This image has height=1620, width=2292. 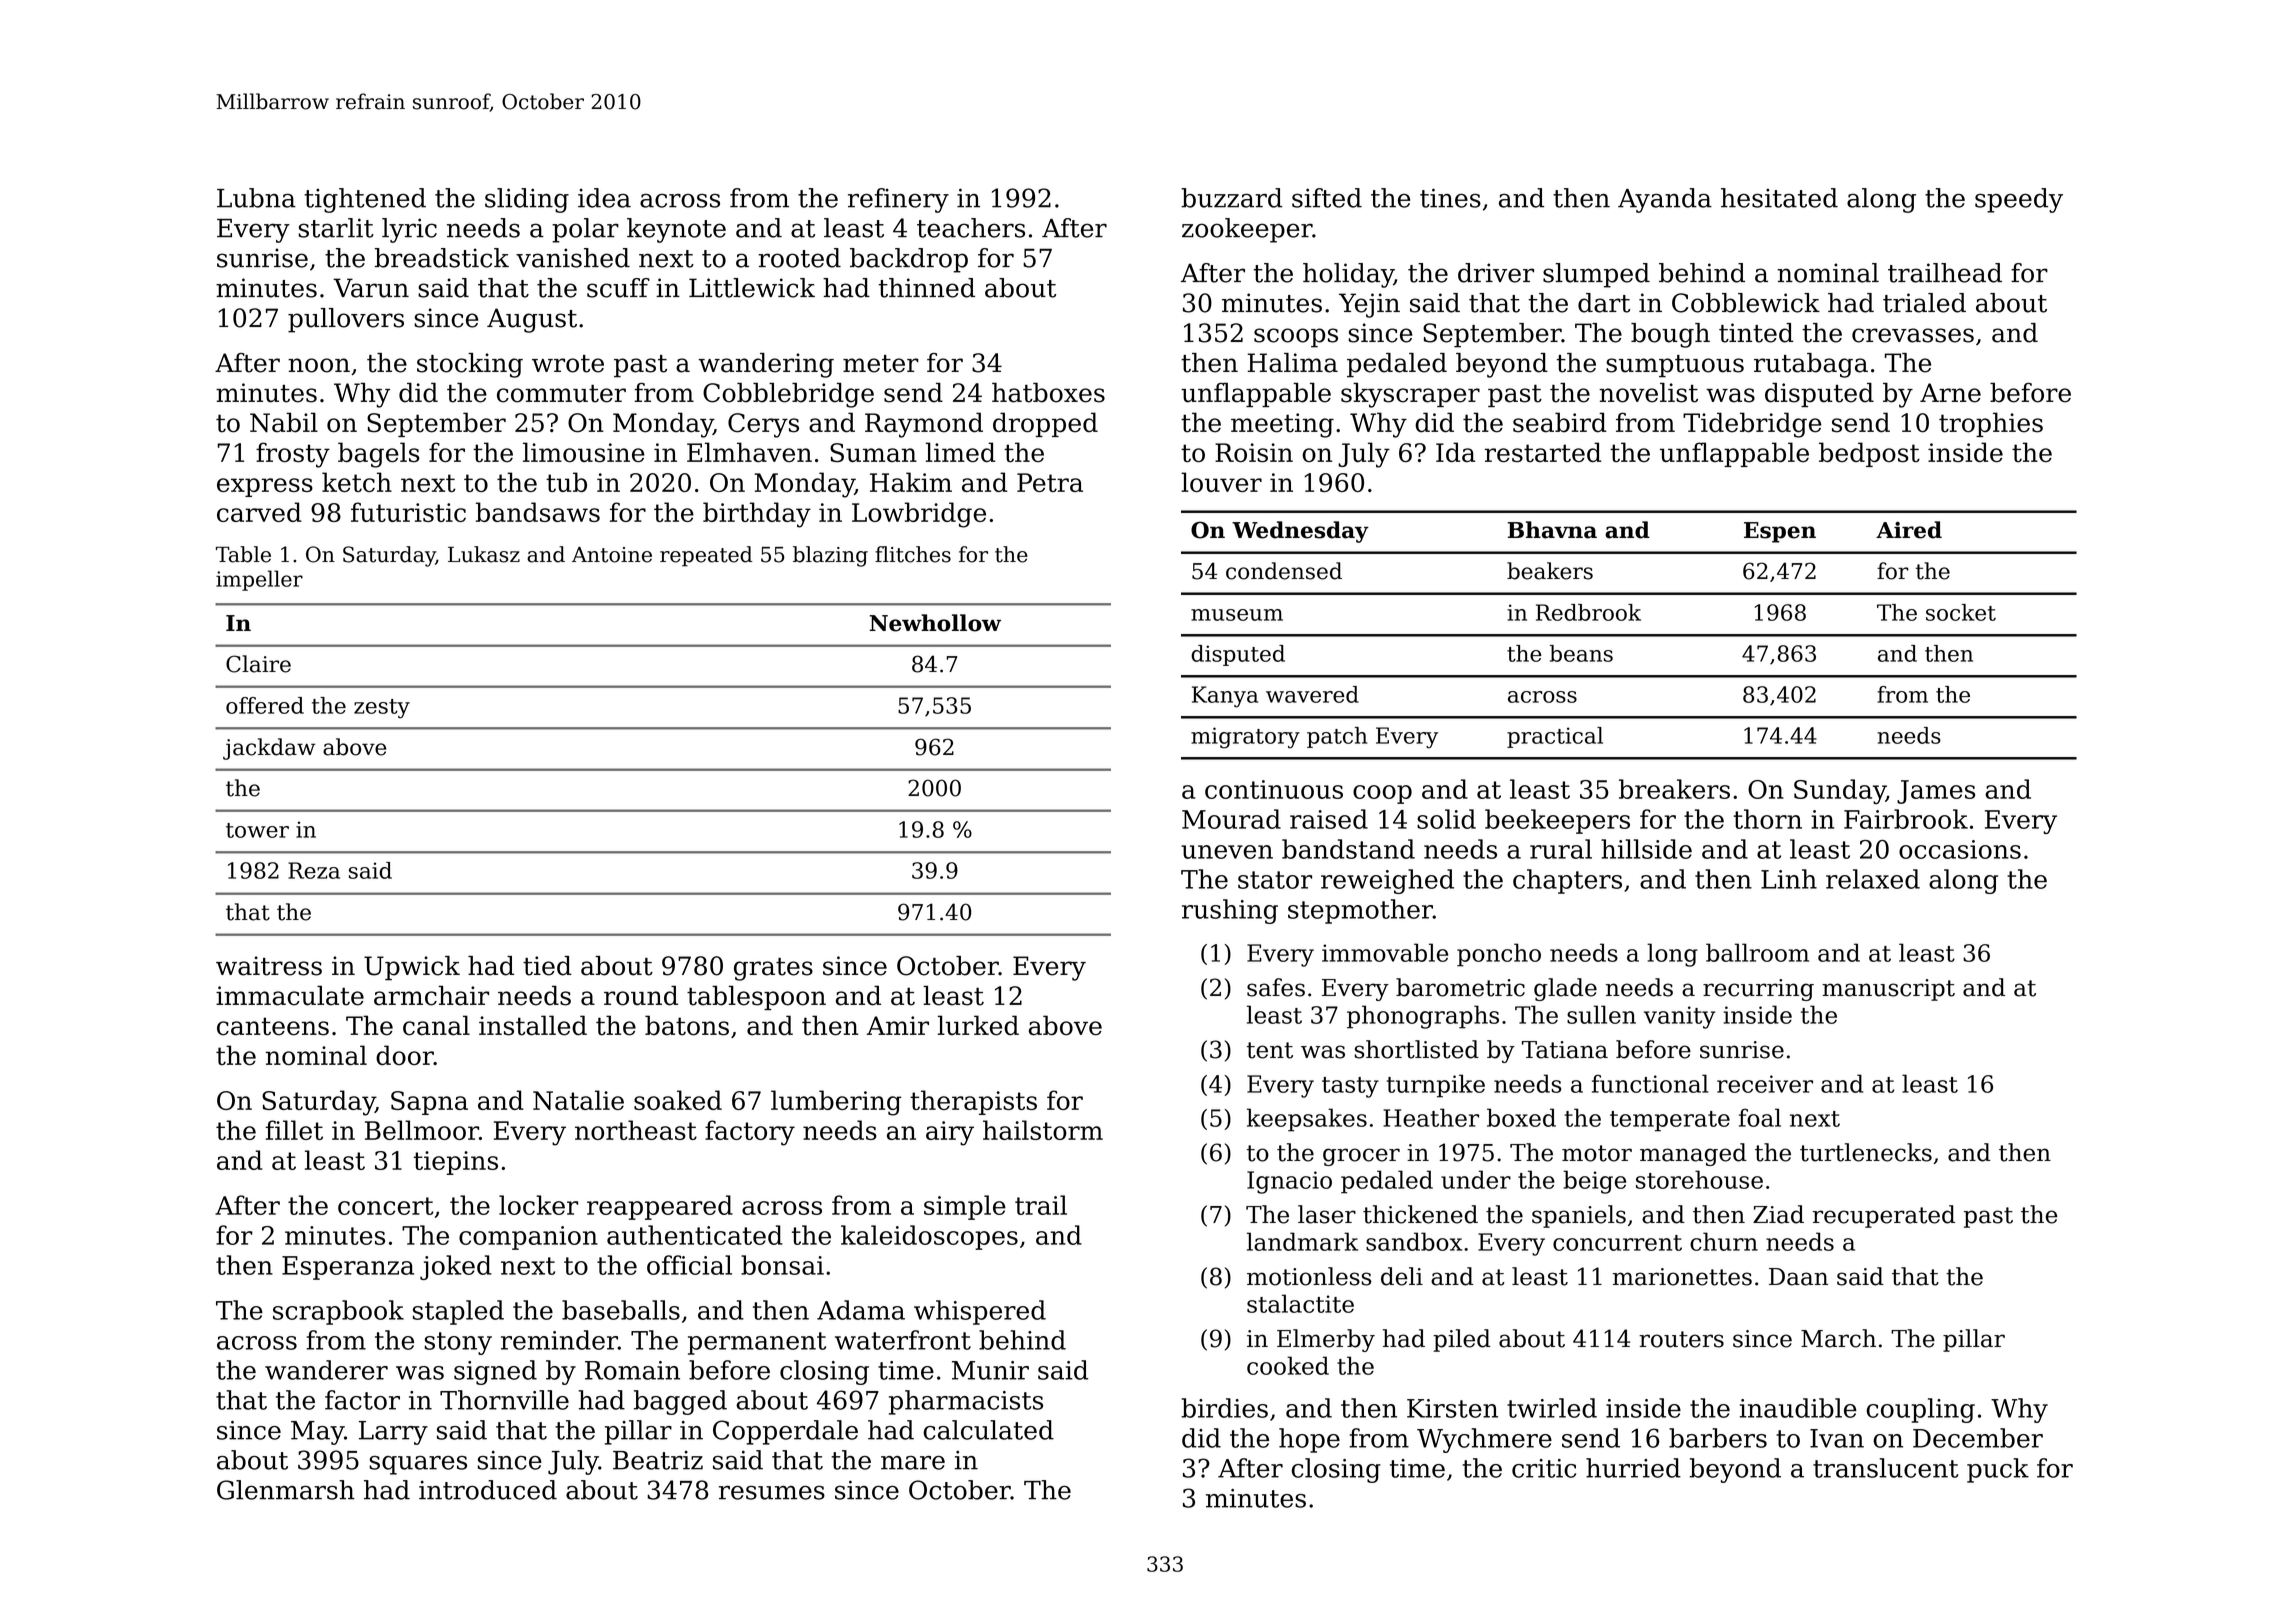 What do you see at coordinates (1284, 571) in the image?
I see `condensed` at bounding box center [1284, 571].
